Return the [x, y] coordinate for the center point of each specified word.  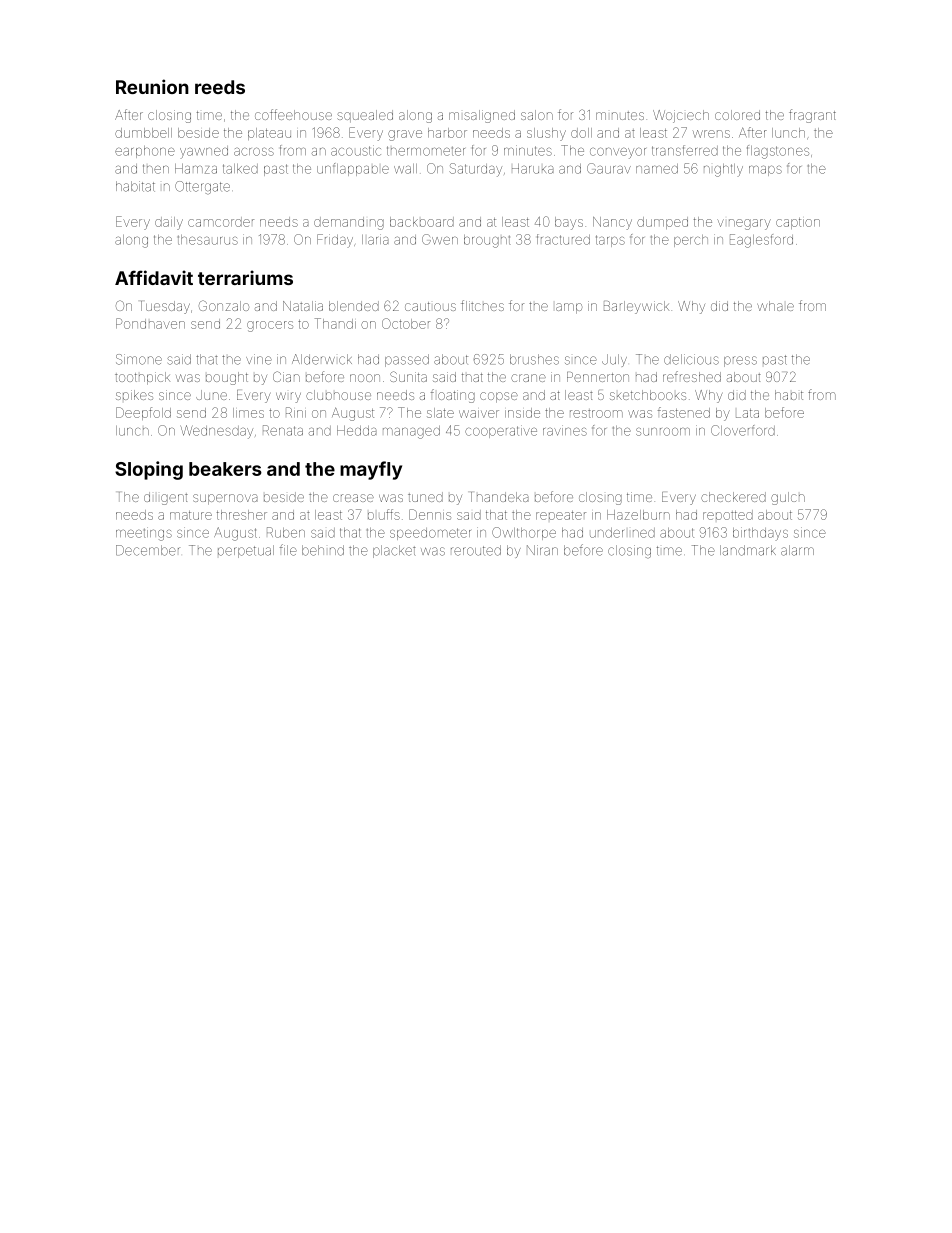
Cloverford [743, 430]
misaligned [482, 116]
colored [737, 115]
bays [569, 223]
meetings [144, 534]
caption [798, 223]
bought [227, 378]
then [156, 169]
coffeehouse [293, 114]
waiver [479, 414]
